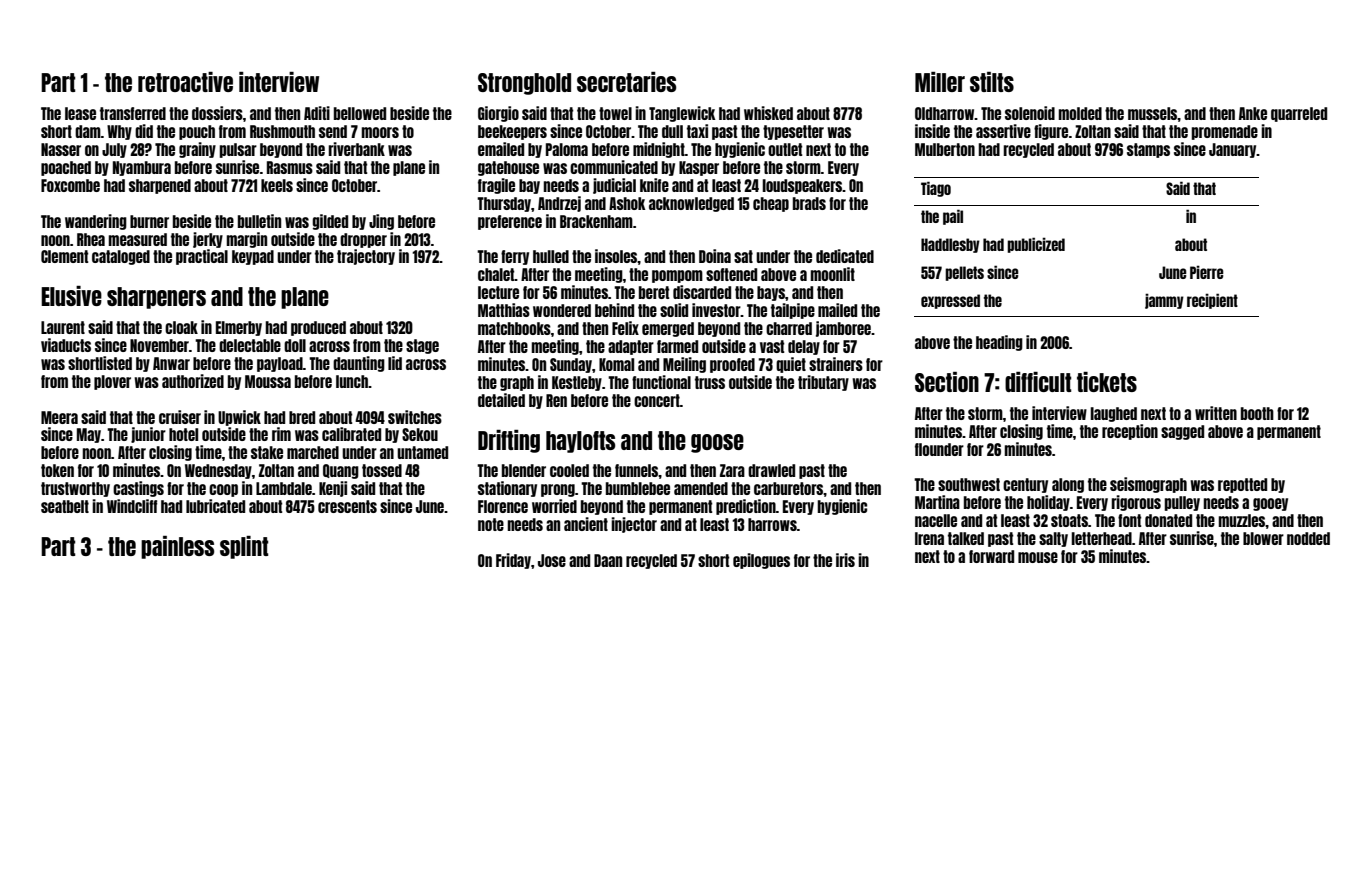  Describe the element at coordinates (366, 257) in the document. I see `trajectory` at that location.
